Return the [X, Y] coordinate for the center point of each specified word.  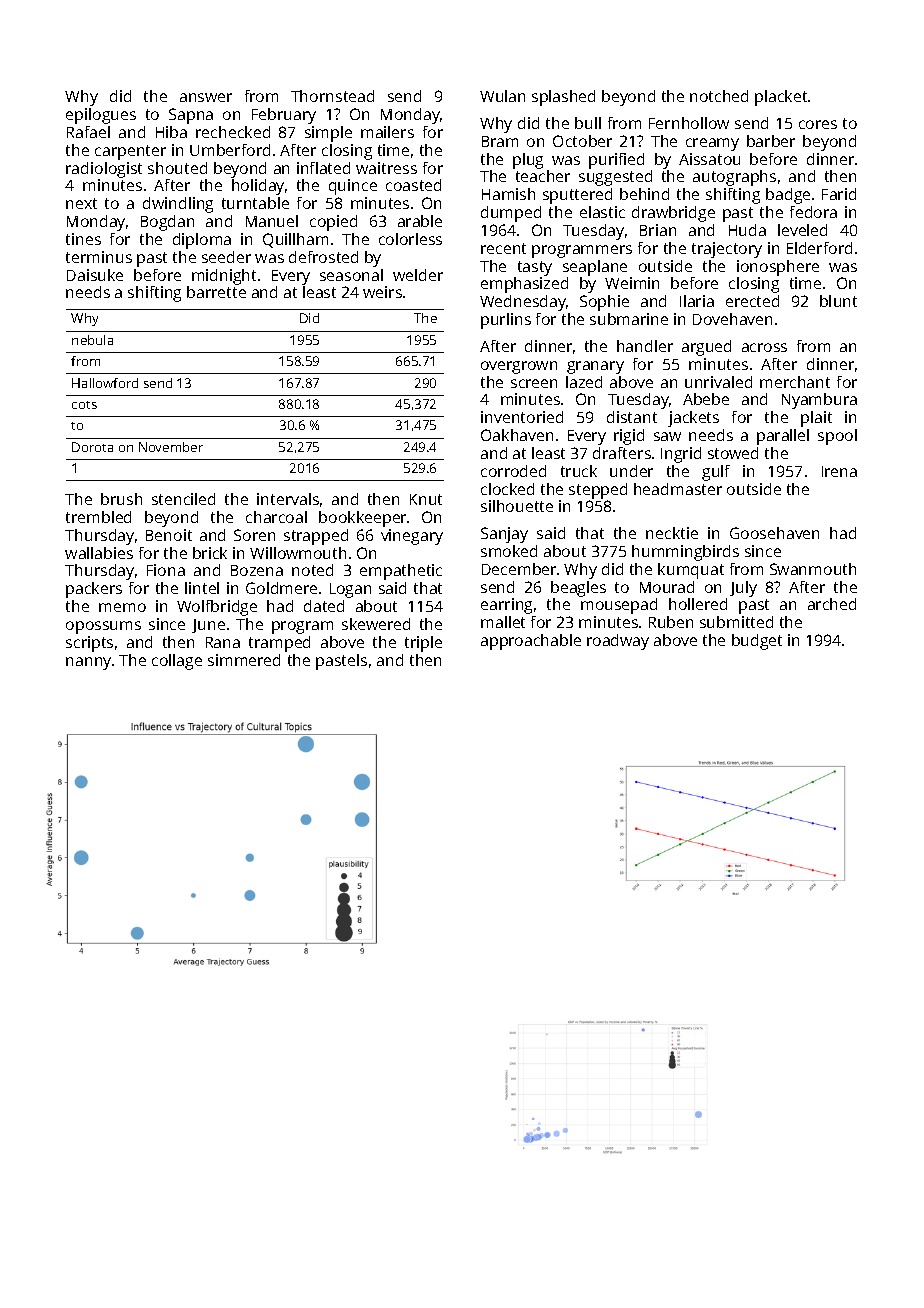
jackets [693, 419]
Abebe [706, 399]
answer [206, 97]
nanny [88, 663]
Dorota [92, 447]
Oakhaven [517, 435]
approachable [531, 642]
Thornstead [332, 96]
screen [534, 383]
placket [781, 98]
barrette [216, 292]
